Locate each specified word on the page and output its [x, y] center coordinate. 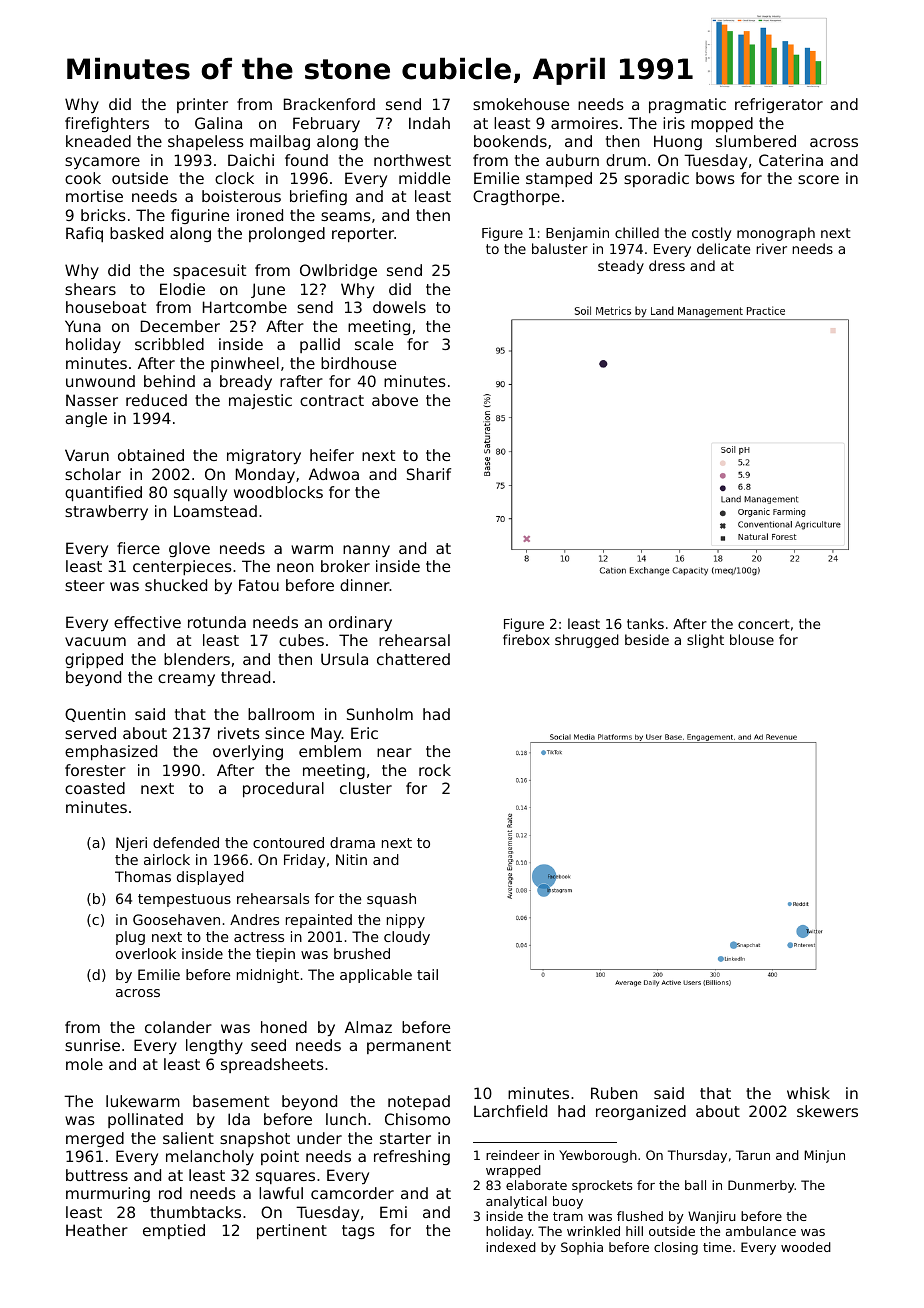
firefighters [107, 124]
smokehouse [521, 104]
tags [358, 1232]
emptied [174, 1231]
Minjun [825, 1156]
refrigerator [779, 105]
